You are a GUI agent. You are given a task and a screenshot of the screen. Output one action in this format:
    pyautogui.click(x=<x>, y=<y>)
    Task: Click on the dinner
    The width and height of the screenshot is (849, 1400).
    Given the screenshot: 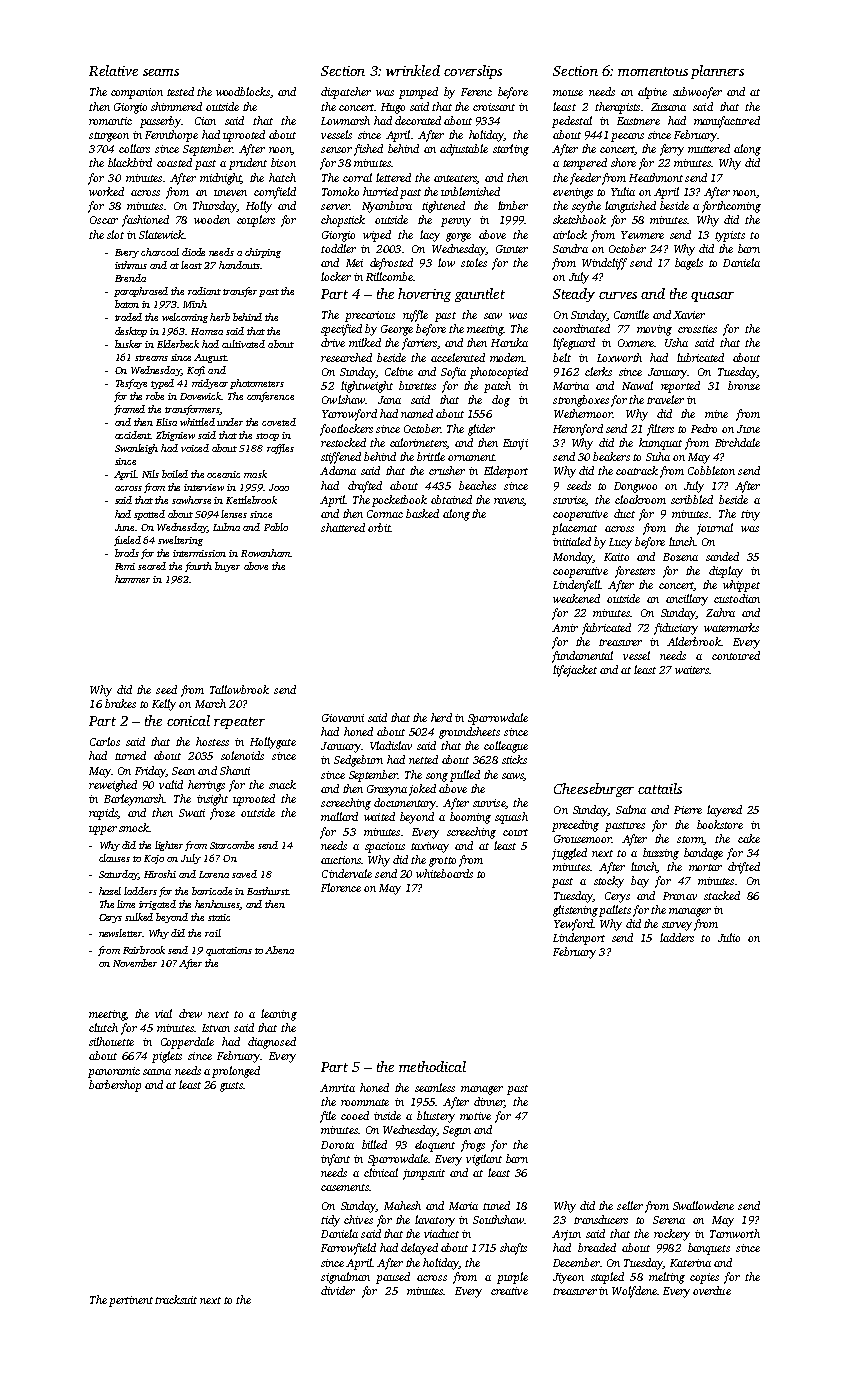 What is the action you would take?
    pyautogui.click(x=489, y=1102)
